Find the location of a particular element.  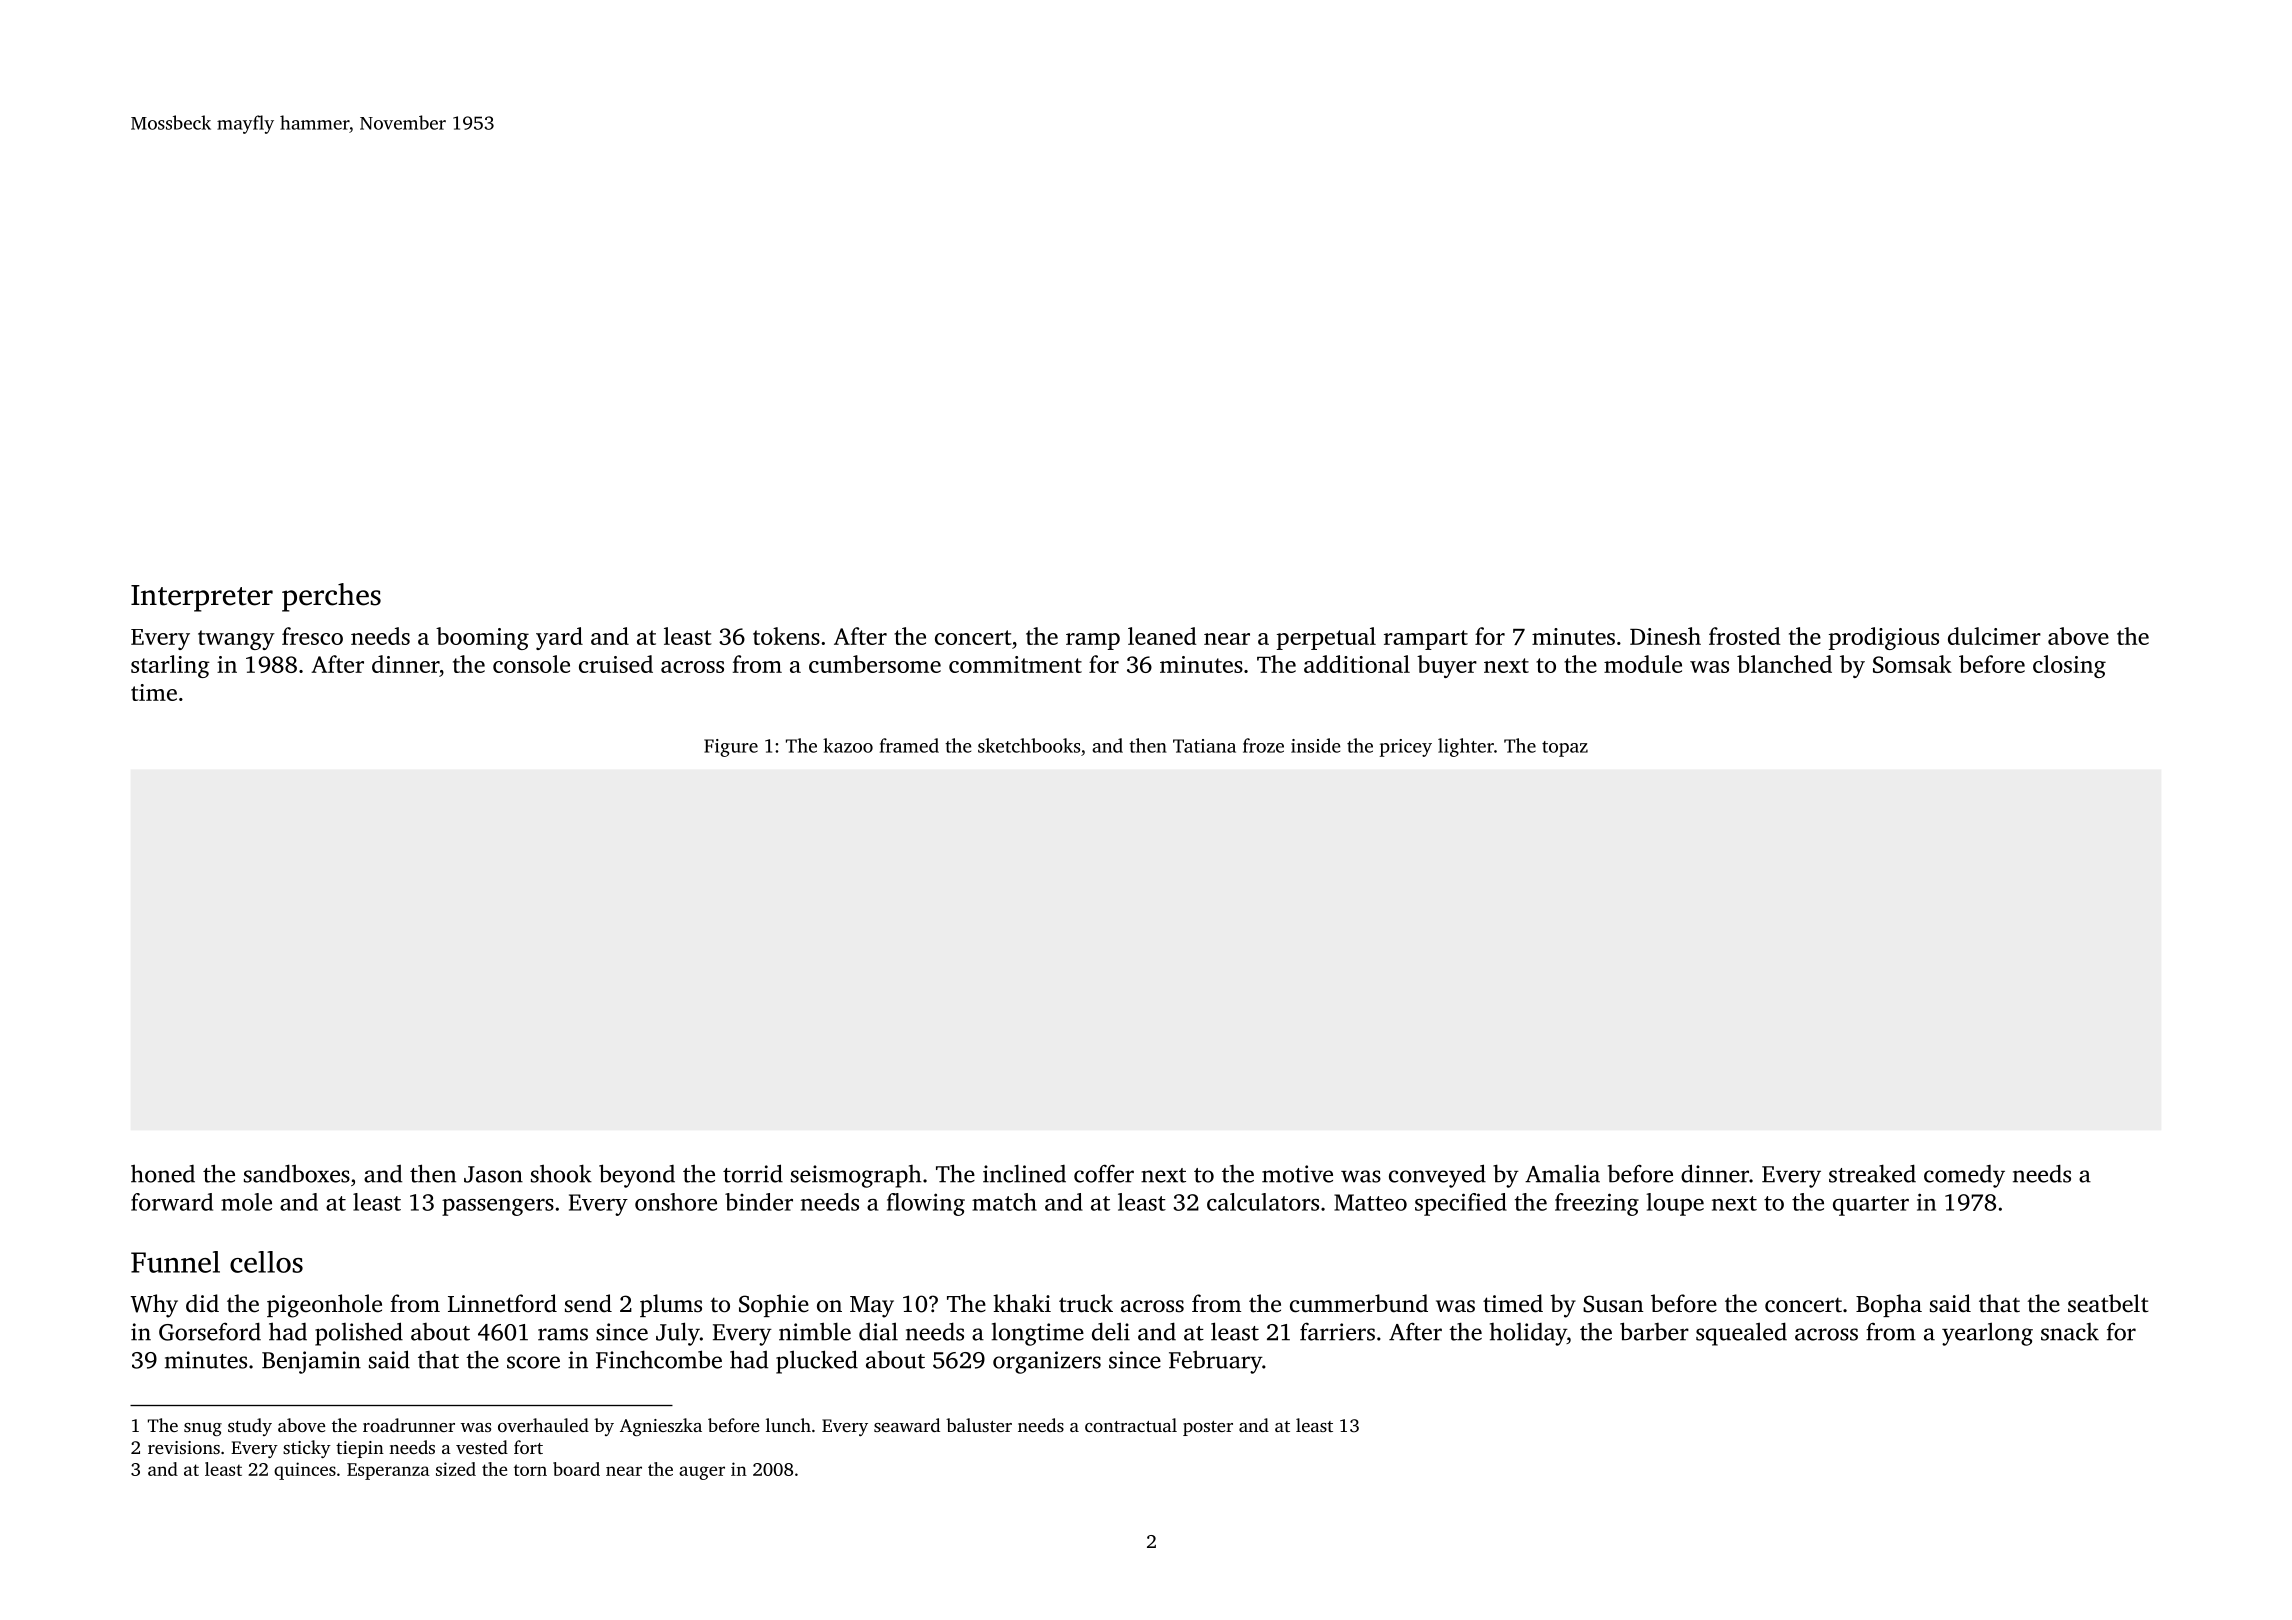

honed is located at coordinates (163, 1173).
